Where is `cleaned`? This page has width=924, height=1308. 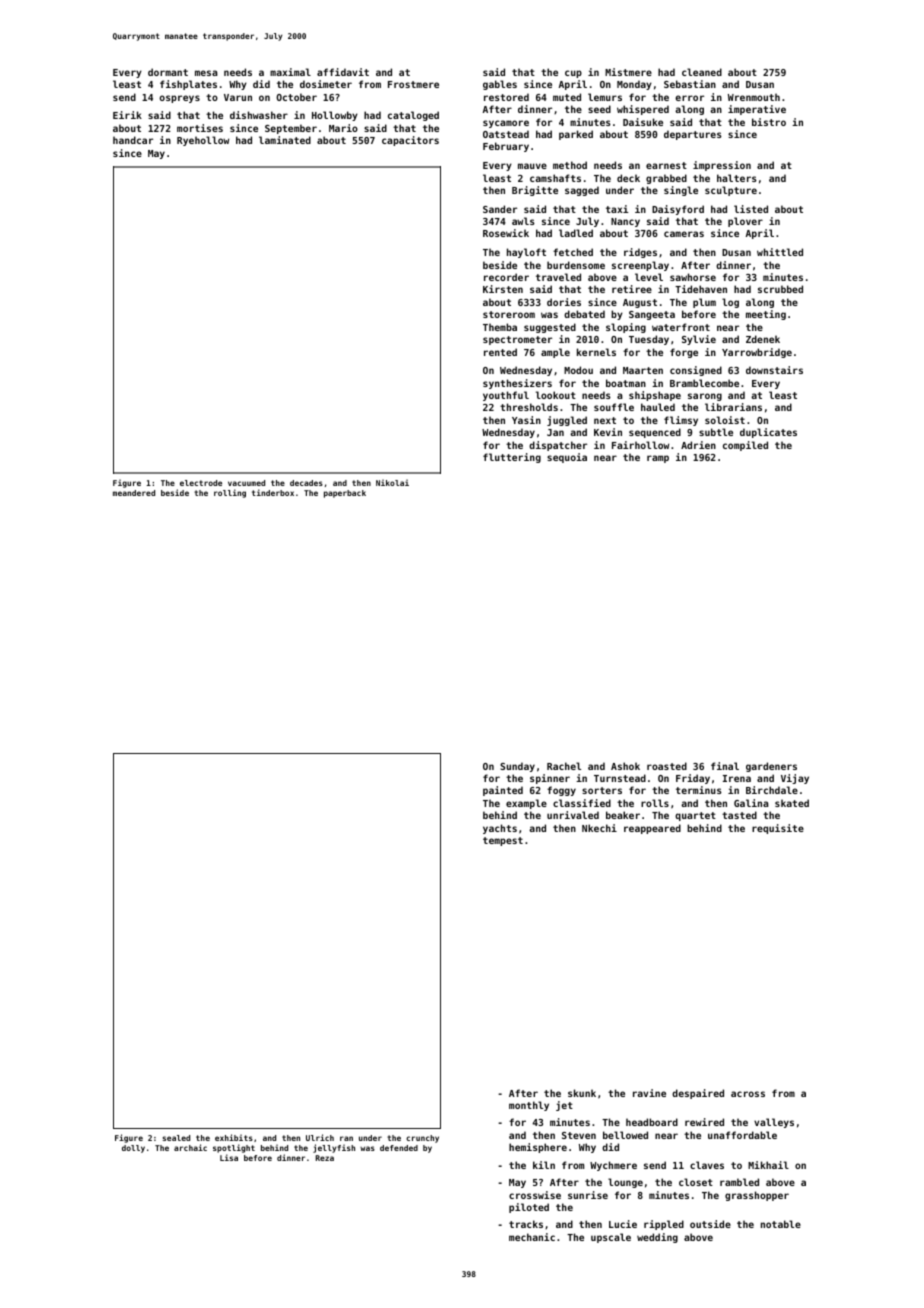
cleaned is located at coordinates (702, 72).
